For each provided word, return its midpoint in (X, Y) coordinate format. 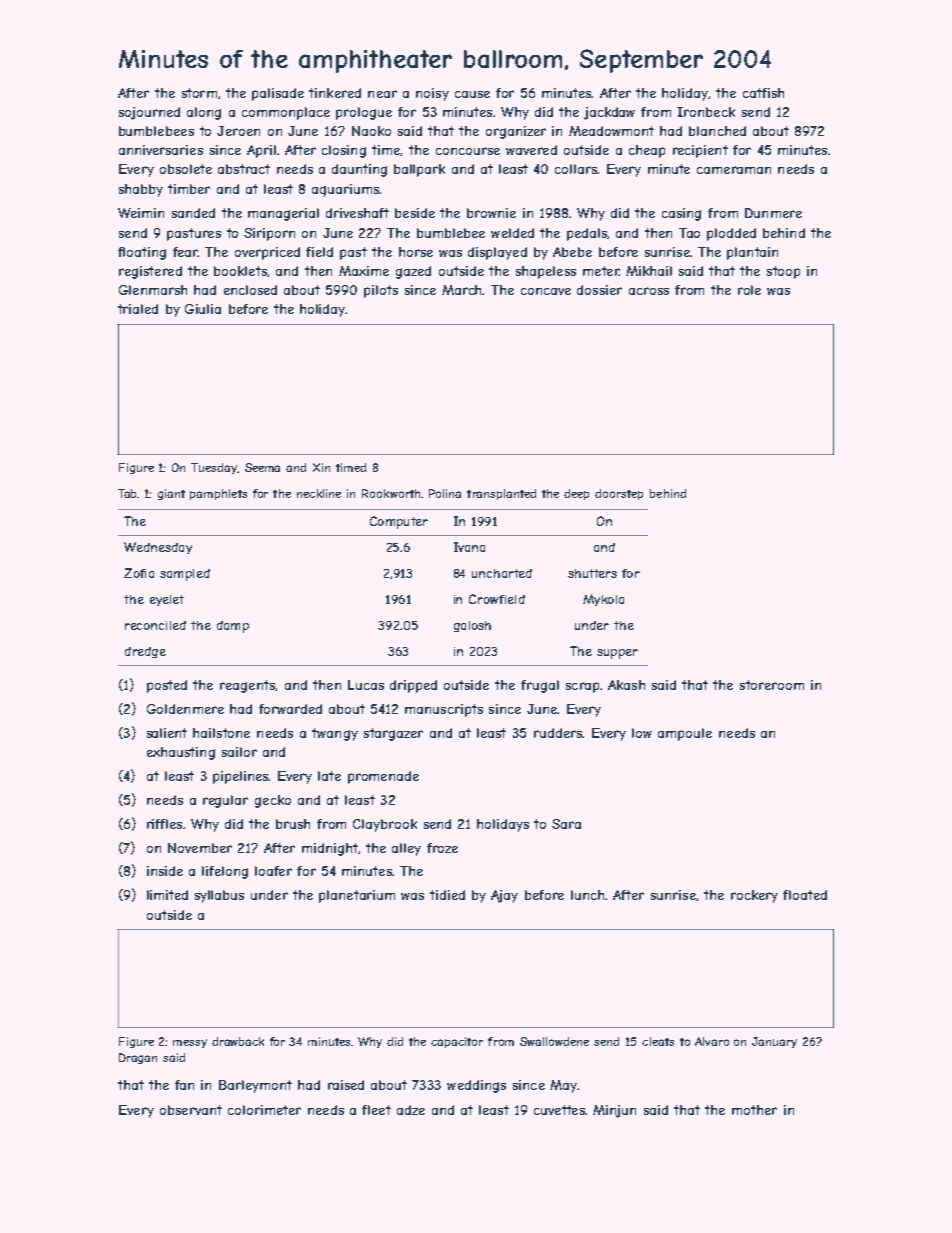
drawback (238, 1041)
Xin (321, 467)
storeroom (772, 685)
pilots (381, 291)
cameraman (734, 170)
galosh (472, 626)
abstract (244, 169)
